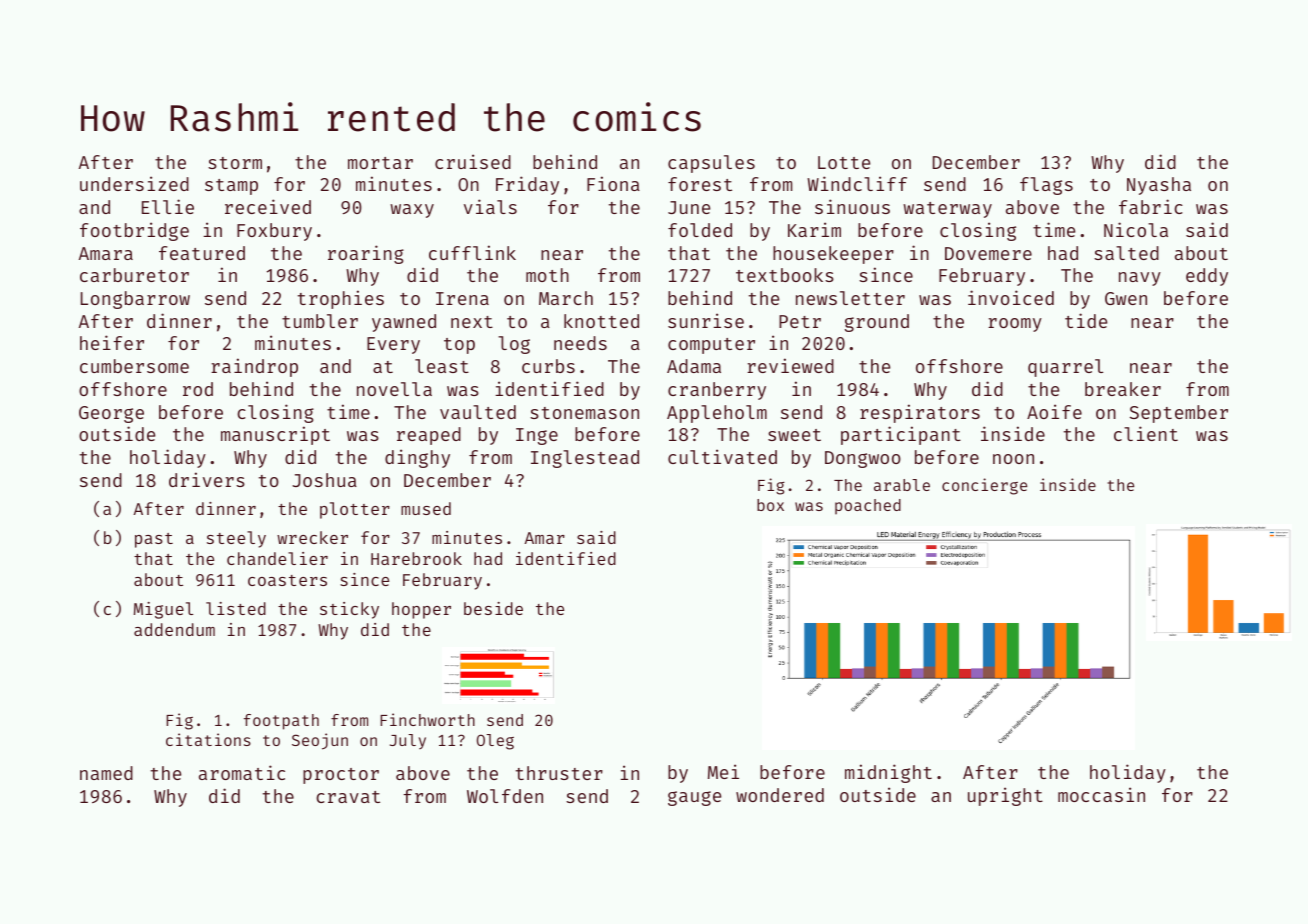 This page has height=924, width=1308. What do you see at coordinates (348, 797) in the page?
I see `cravat` at bounding box center [348, 797].
